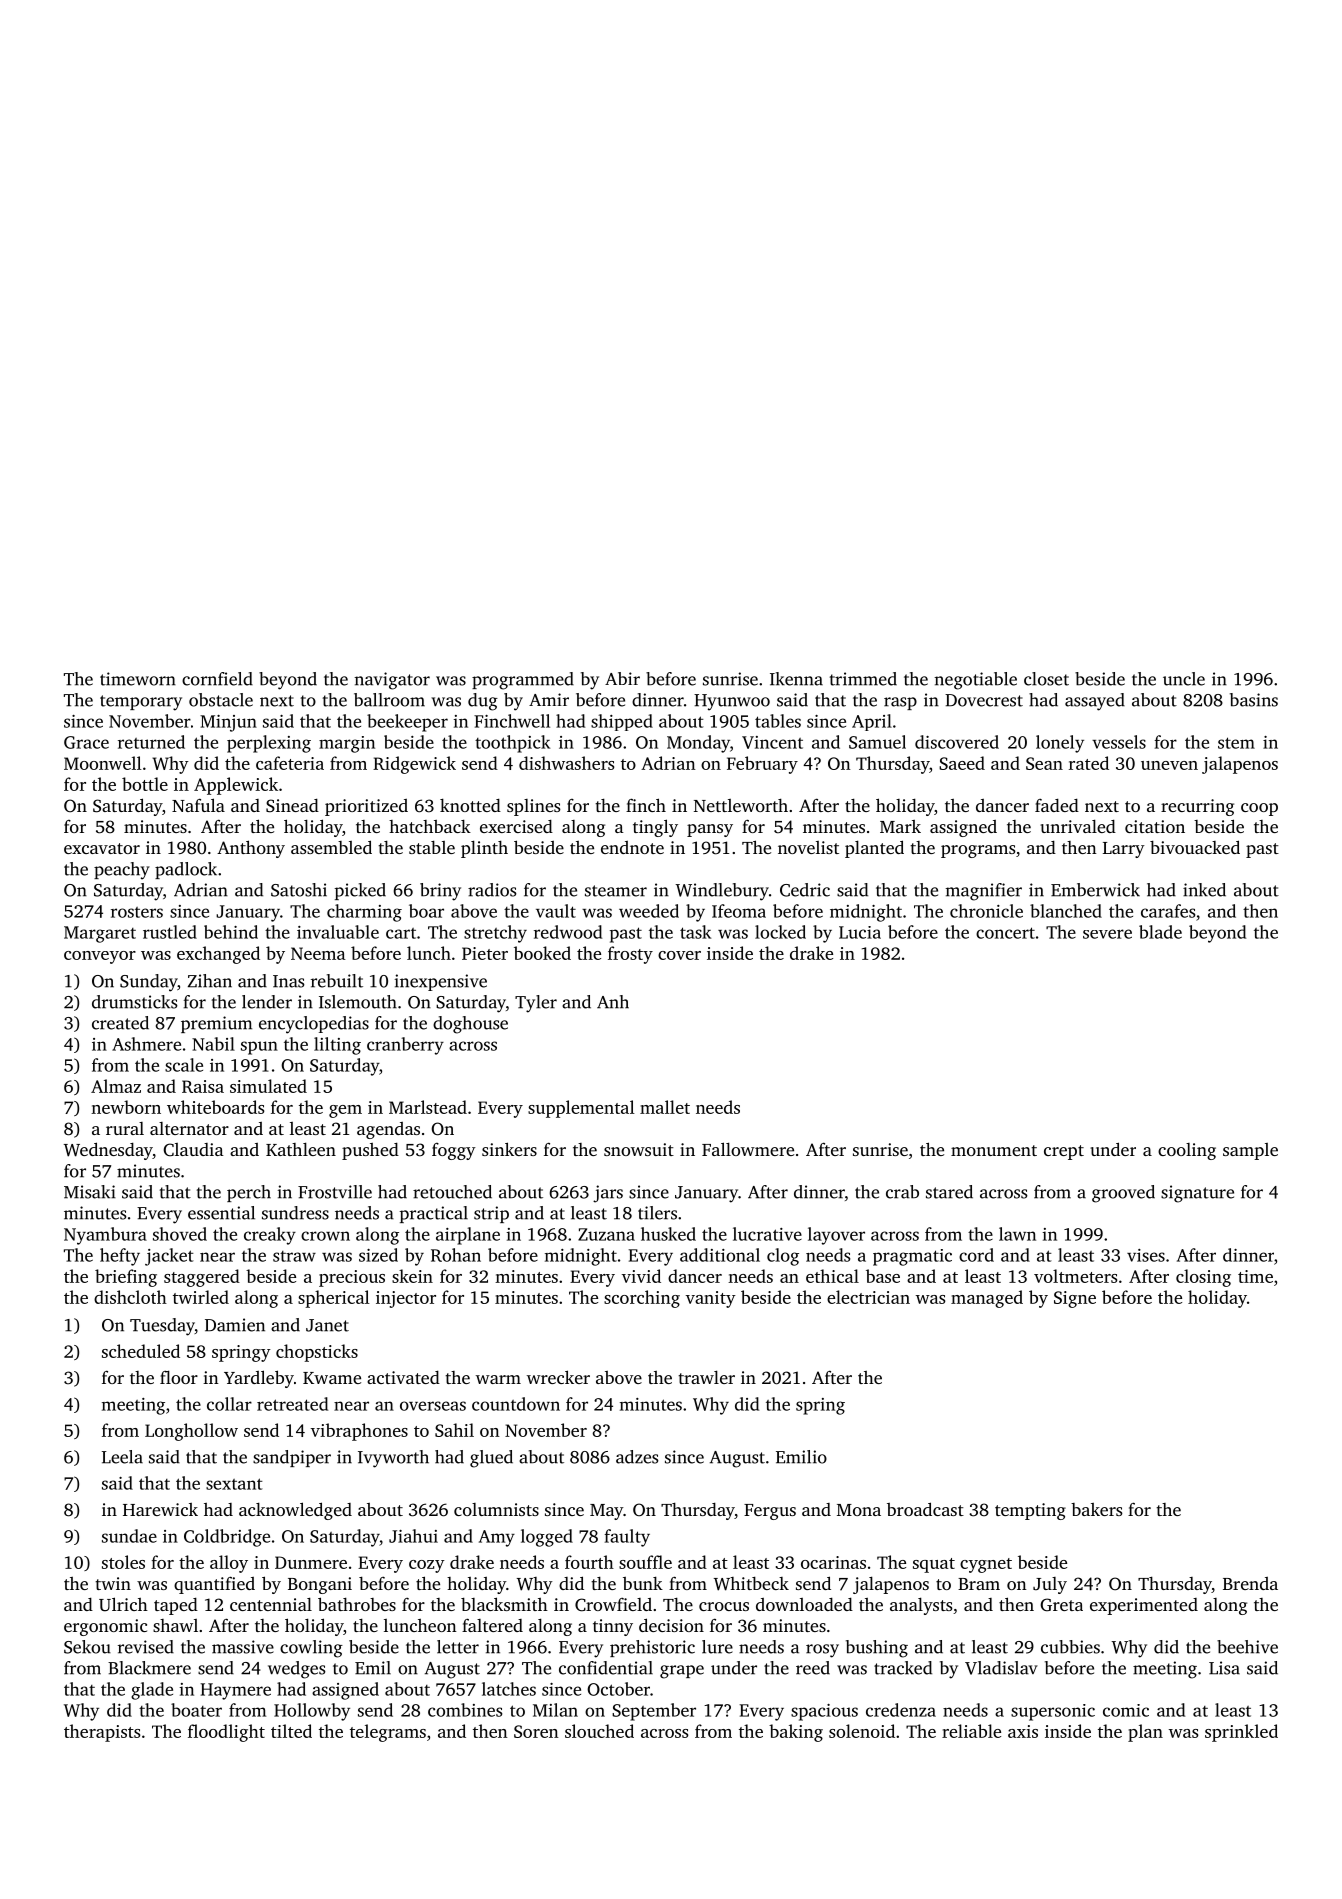 The height and width of the image is (1899, 1342). I want to click on coop, so click(1259, 809).
